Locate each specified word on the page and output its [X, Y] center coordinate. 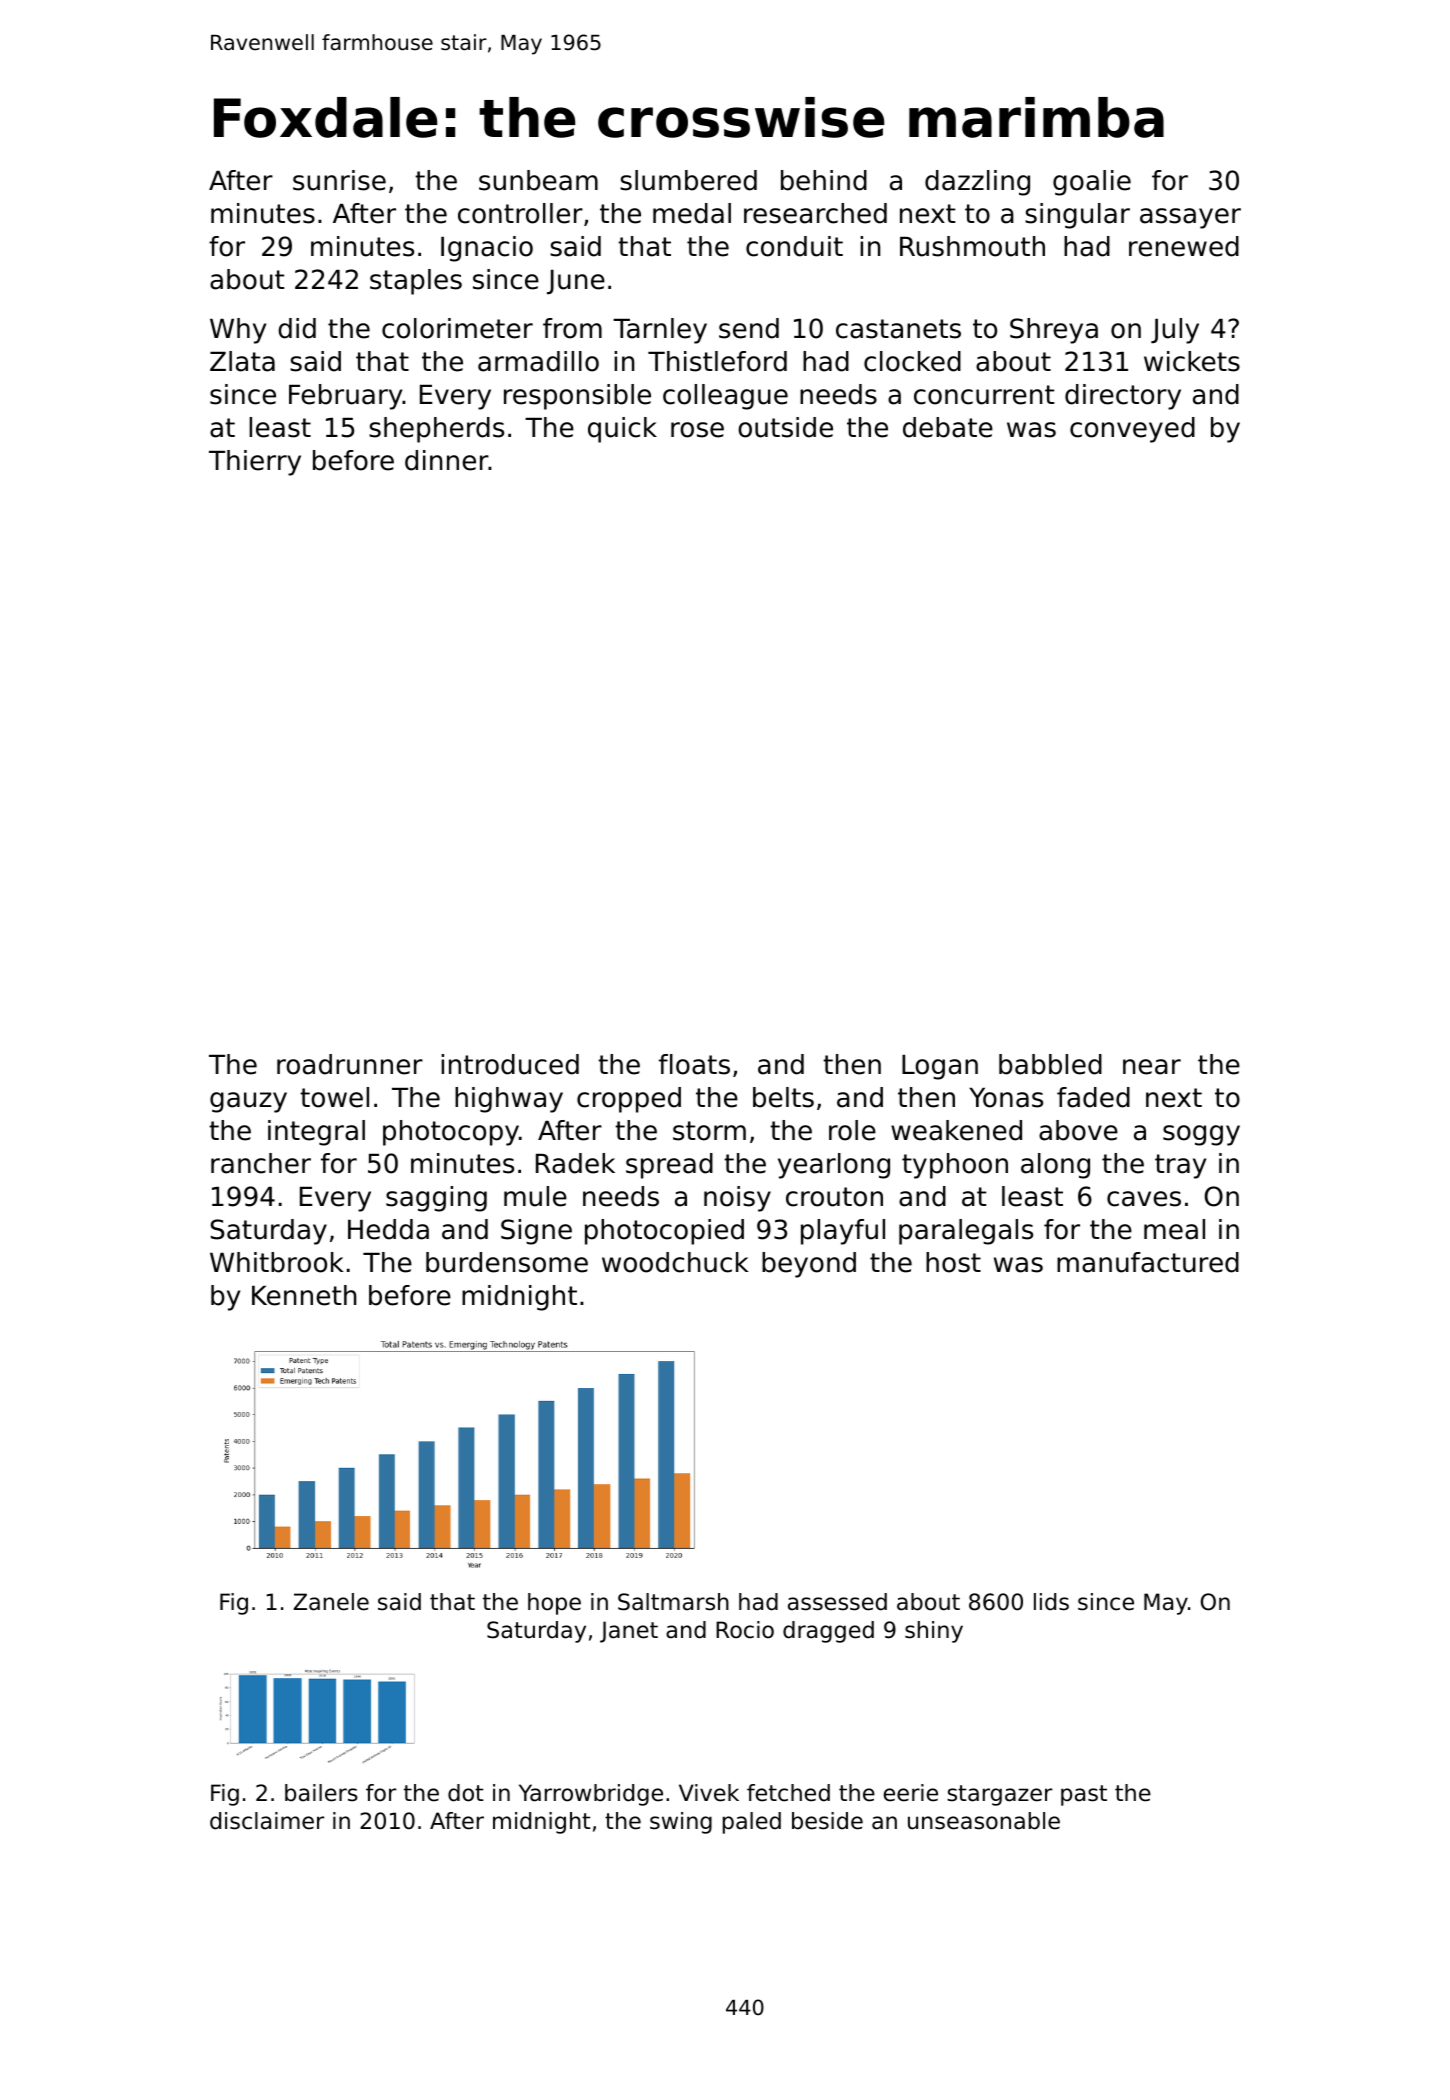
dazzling [977, 183]
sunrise [339, 180]
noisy [737, 1199]
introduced [510, 1064]
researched [815, 213]
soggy [1201, 1135]
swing [681, 1823]
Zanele [331, 1602]
